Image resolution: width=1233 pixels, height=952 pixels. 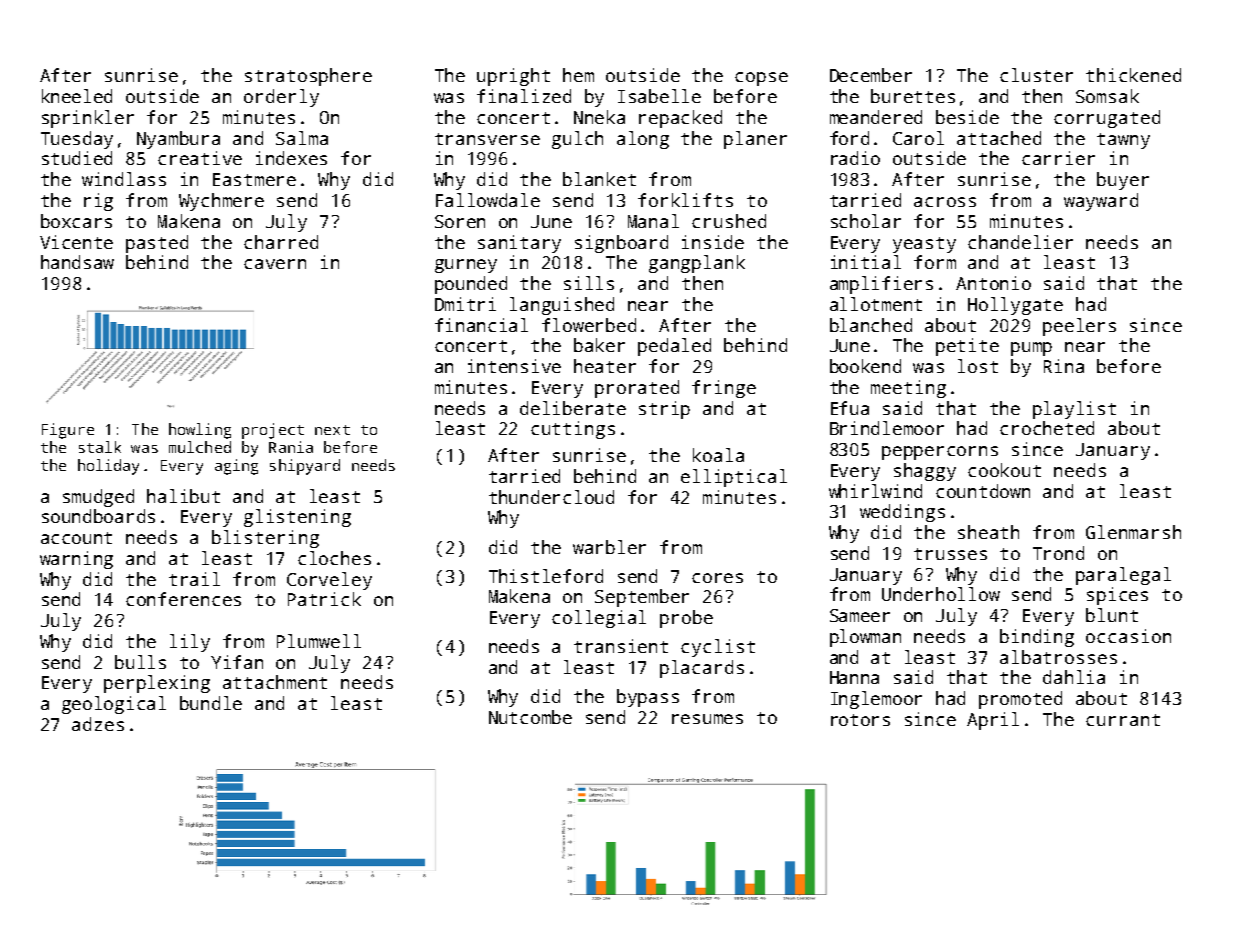 I want to click on paralegal, so click(x=1123, y=576).
